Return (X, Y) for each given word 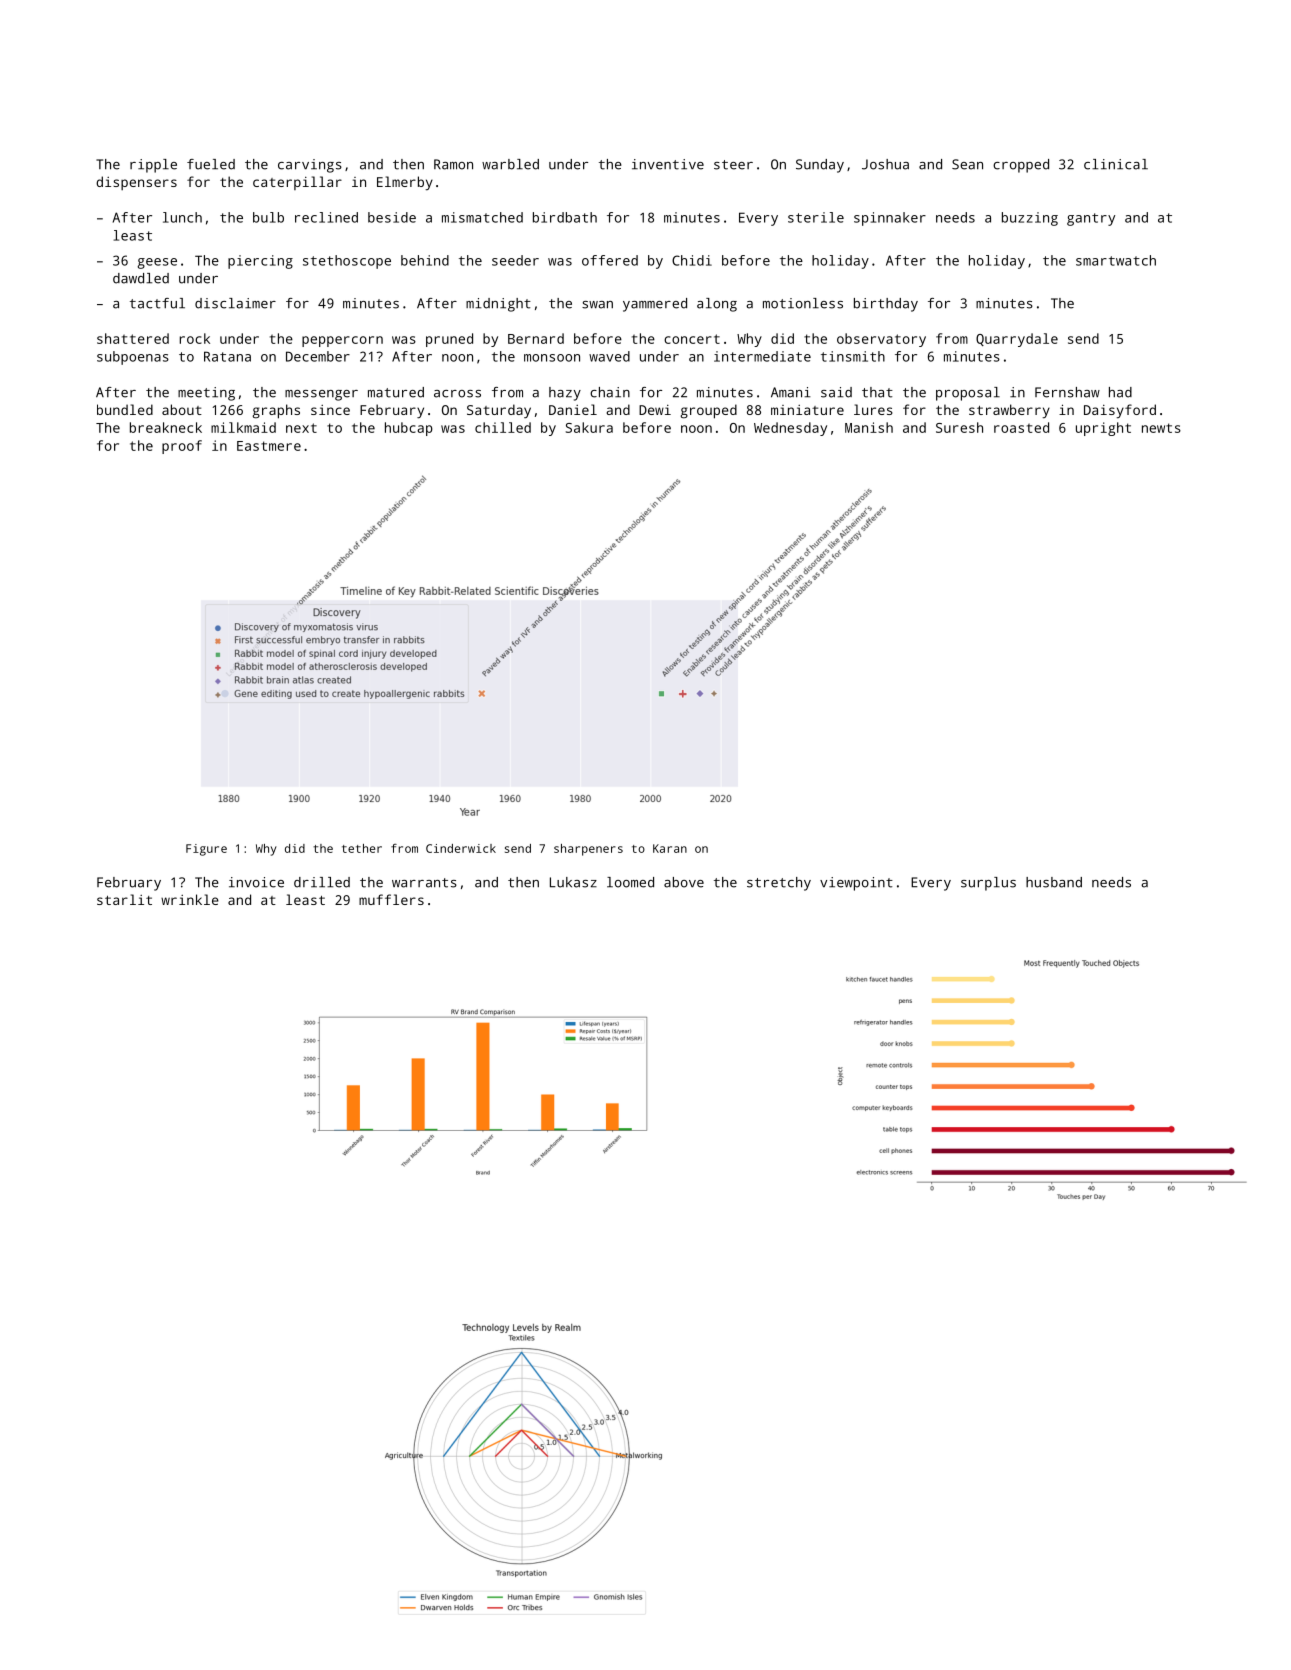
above (684, 882)
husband (1054, 882)
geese (157, 263)
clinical (1116, 164)
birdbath (565, 217)
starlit (124, 899)
